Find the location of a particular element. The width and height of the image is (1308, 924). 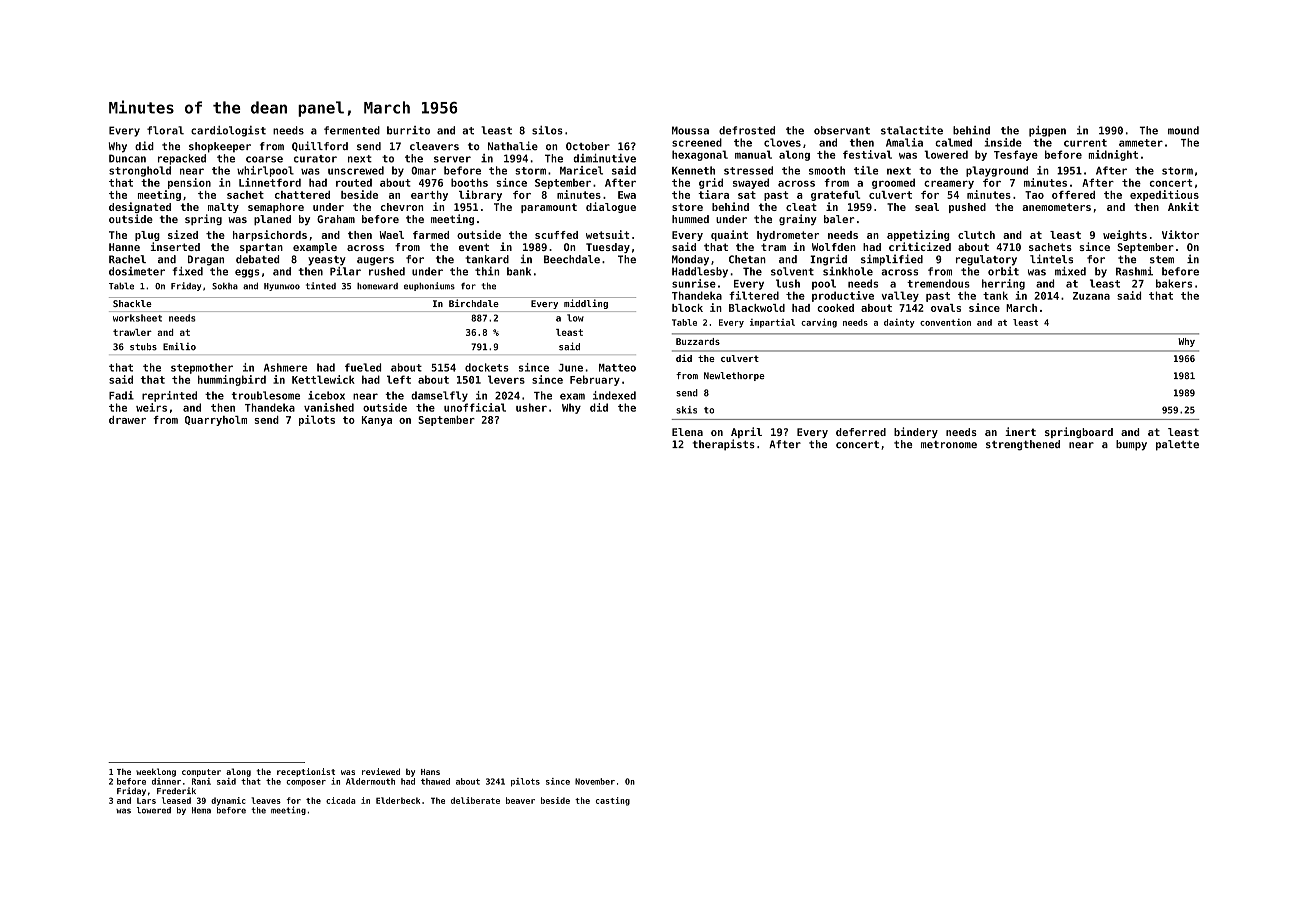

tinted is located at coordinates (321, 286).
